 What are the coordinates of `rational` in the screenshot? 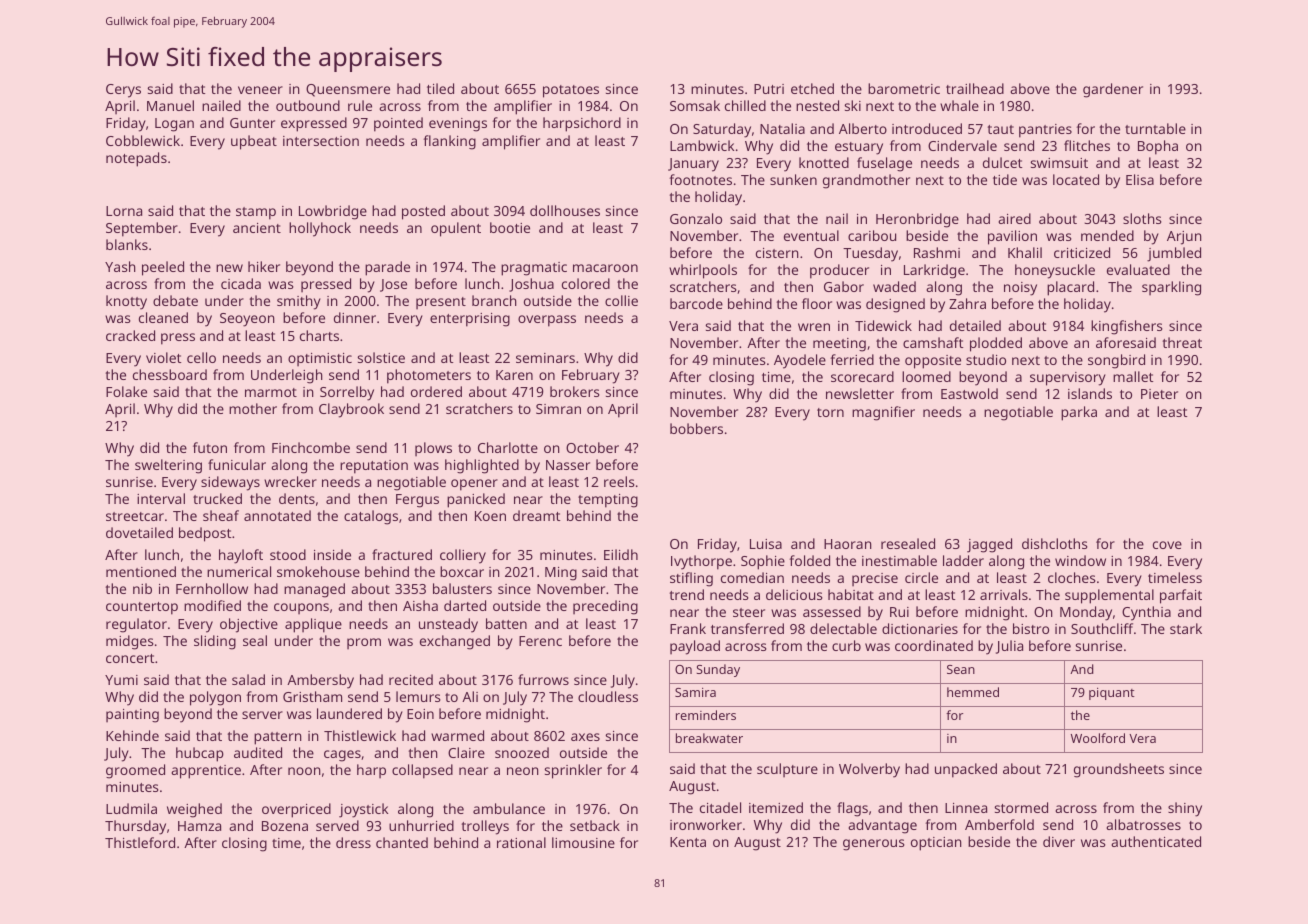 It's located at (521, 842).
